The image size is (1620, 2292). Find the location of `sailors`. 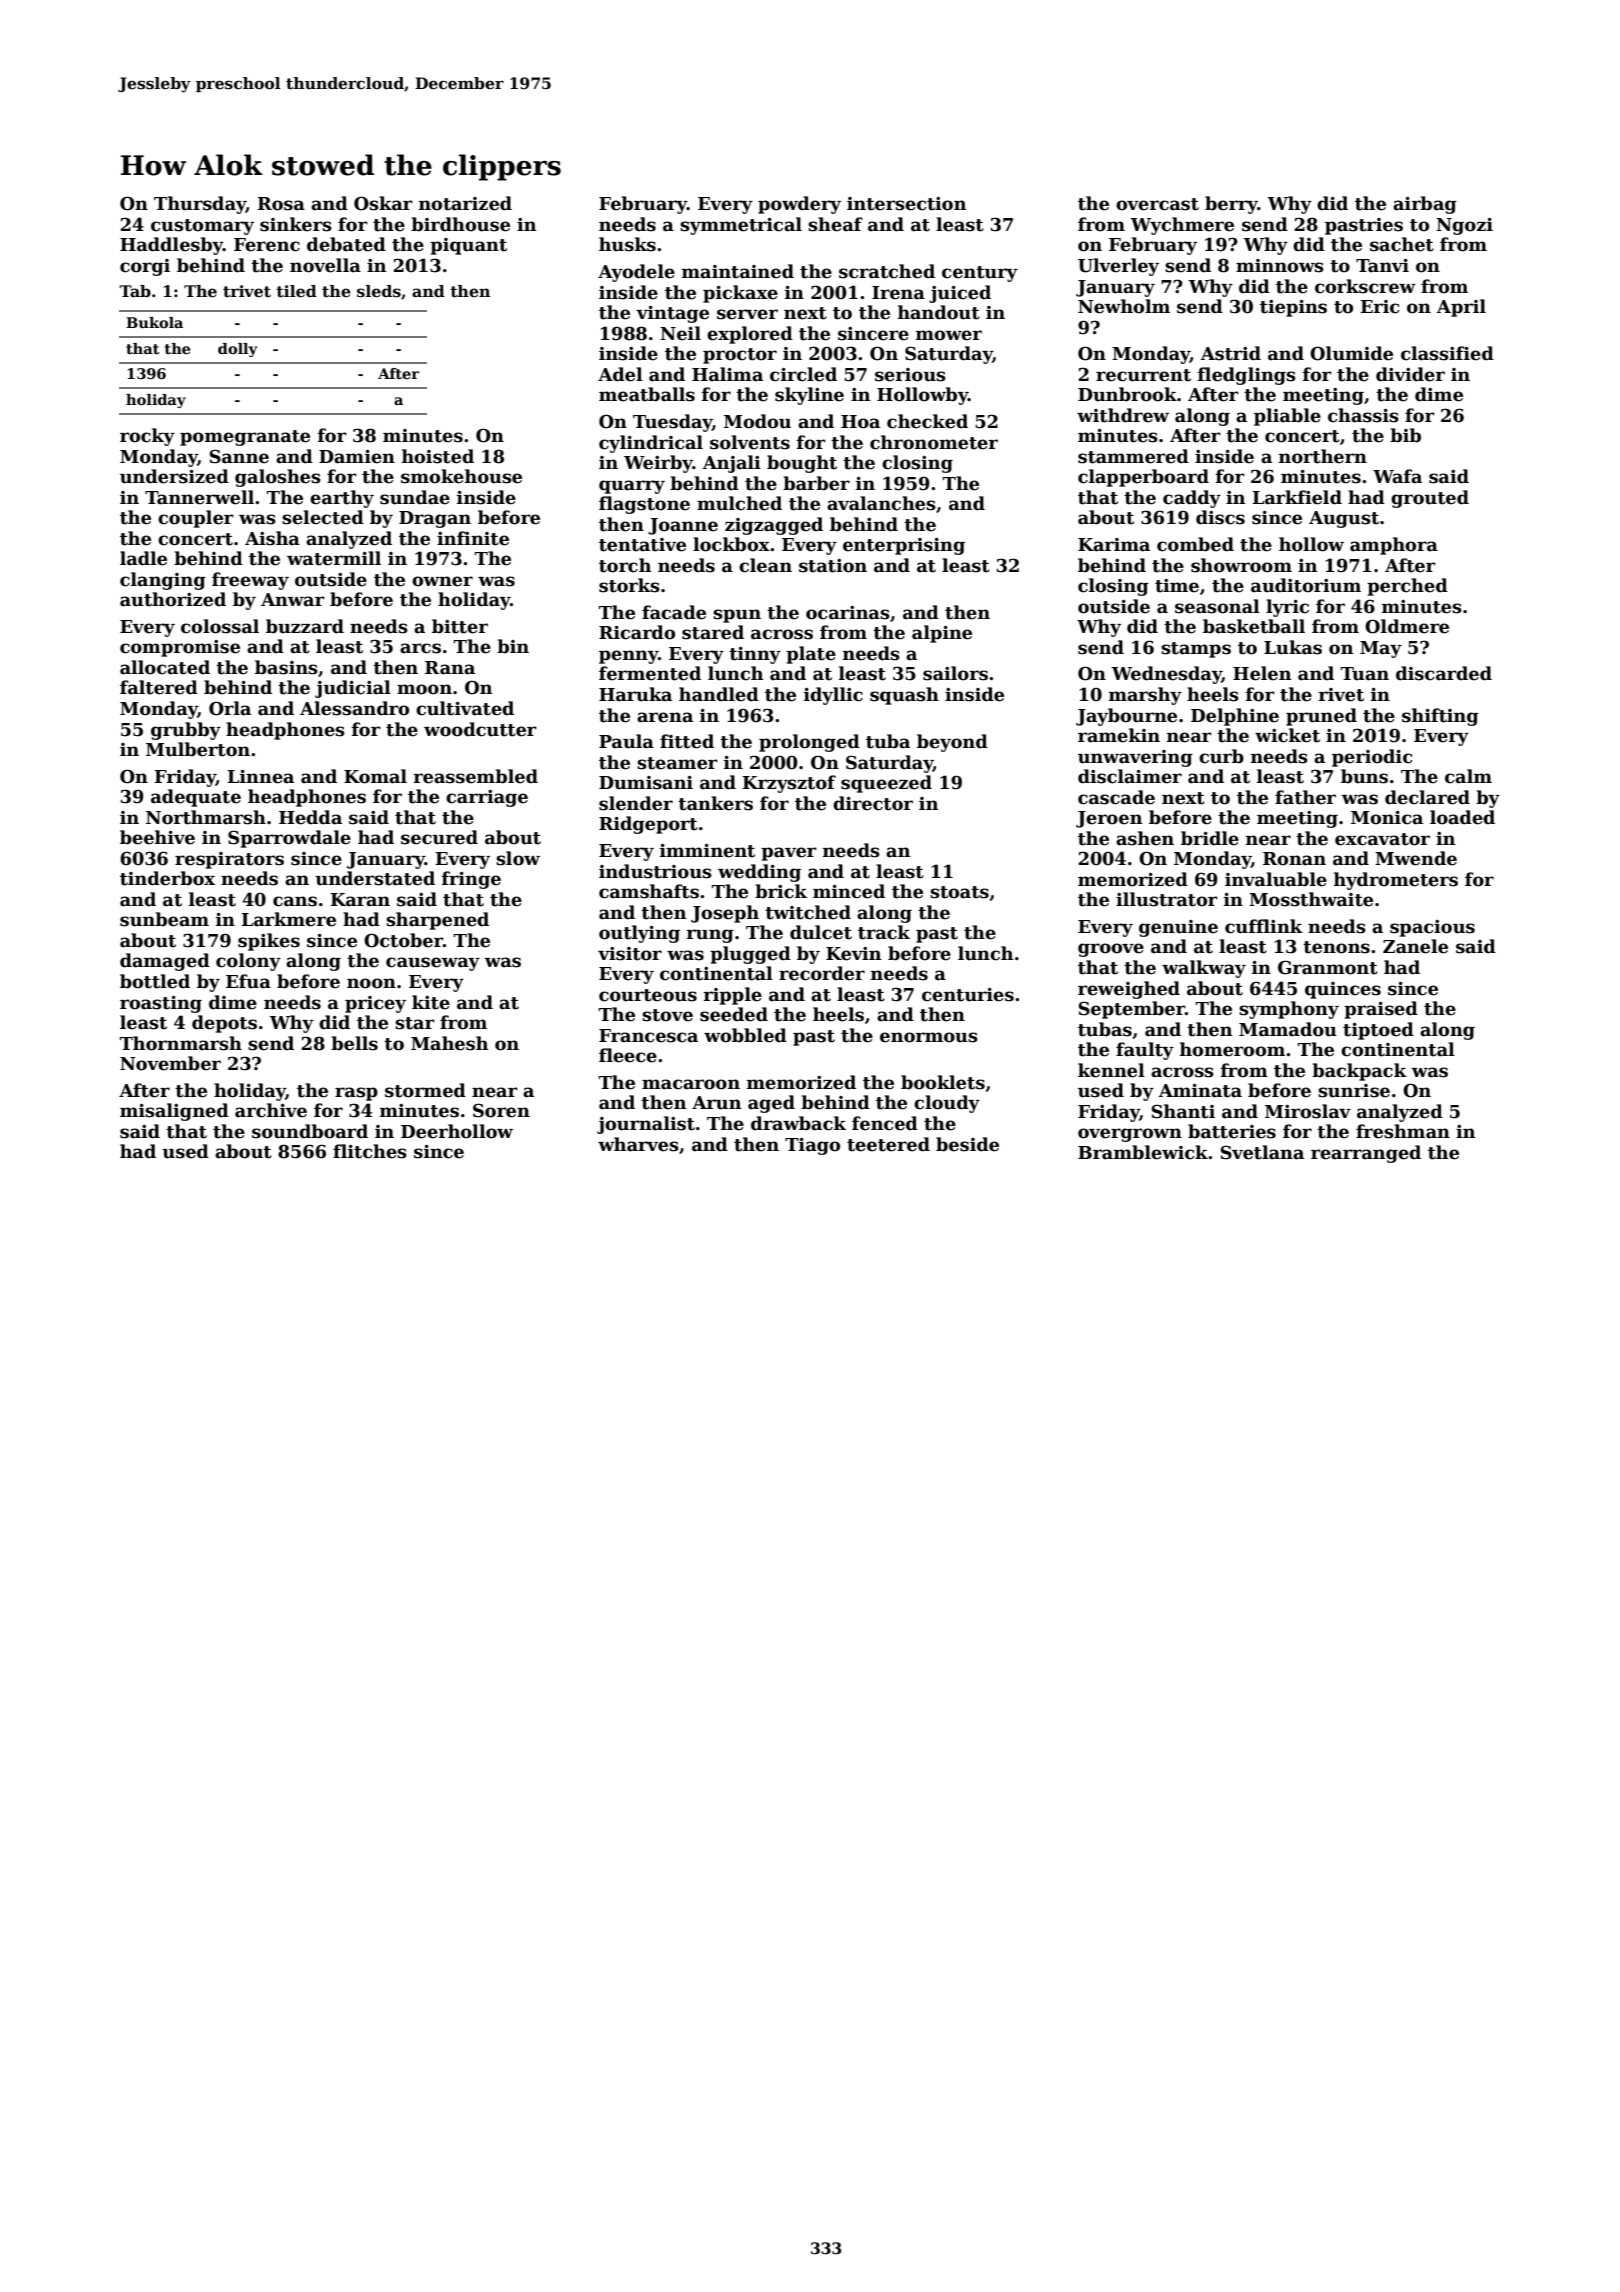

sailors is located at coordinates (955, 673).
